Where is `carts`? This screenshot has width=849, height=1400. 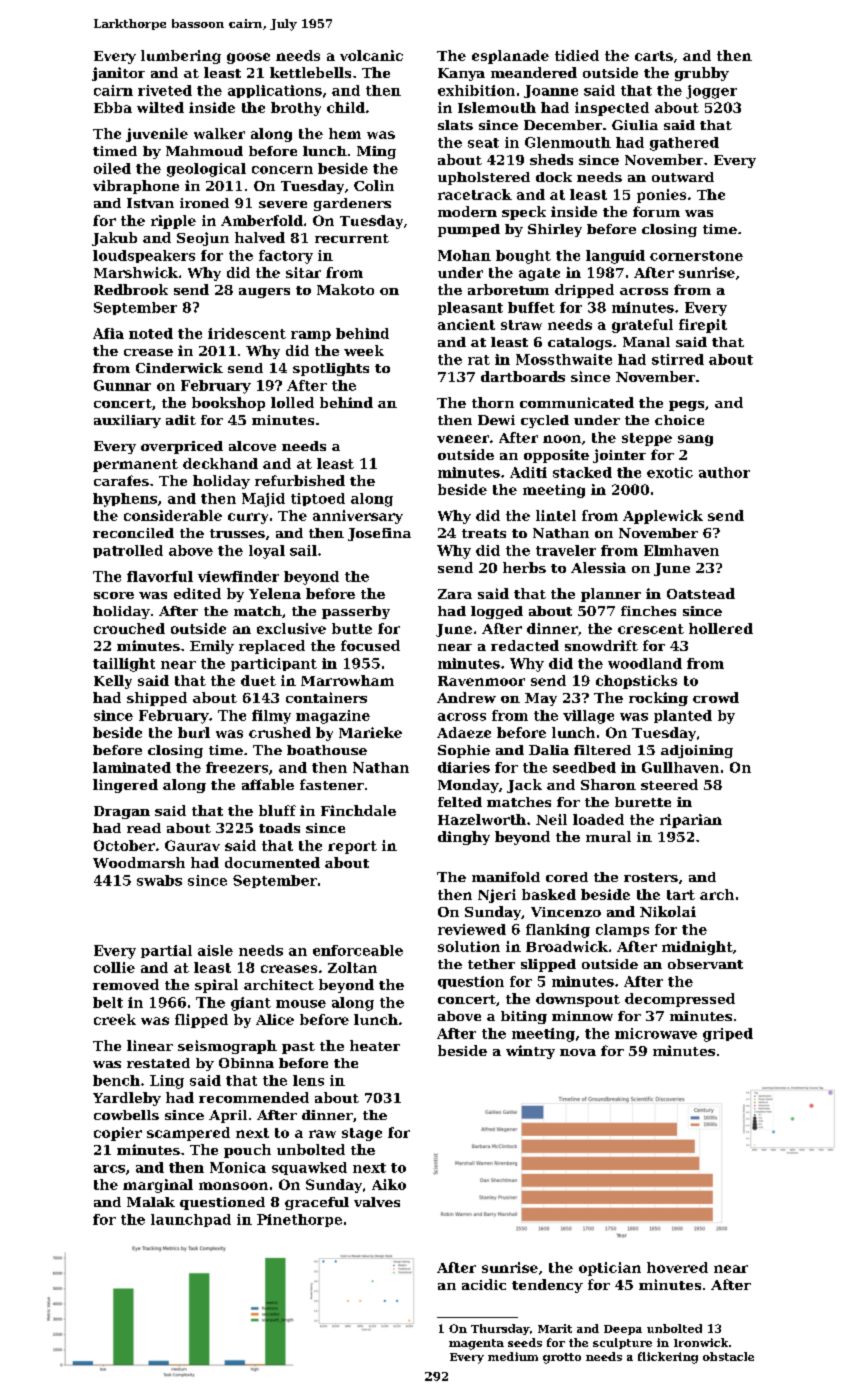
carts is located at coordinates (654, 56).
